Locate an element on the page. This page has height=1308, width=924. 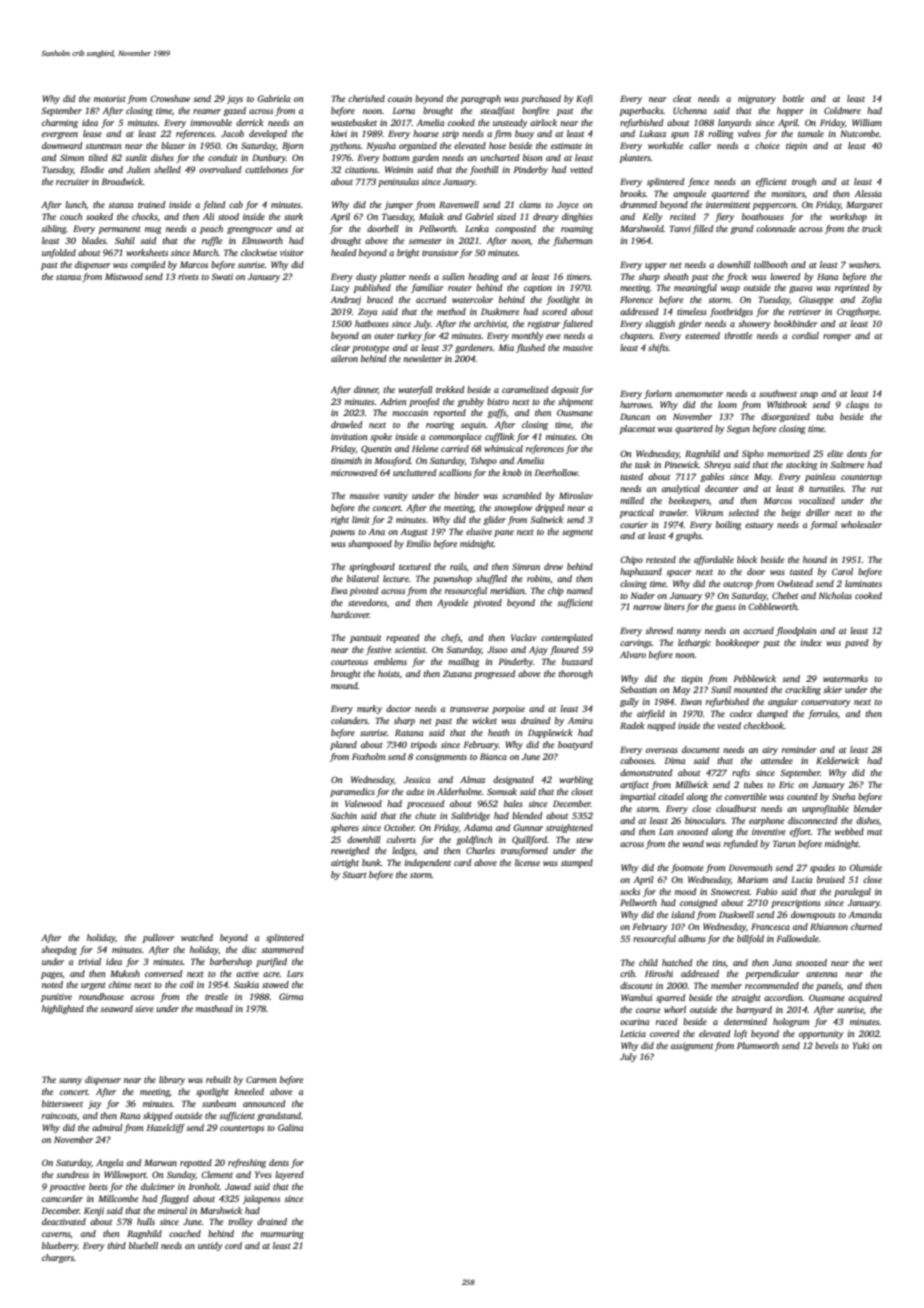
assignment is located at coordinates (692, 1046).
